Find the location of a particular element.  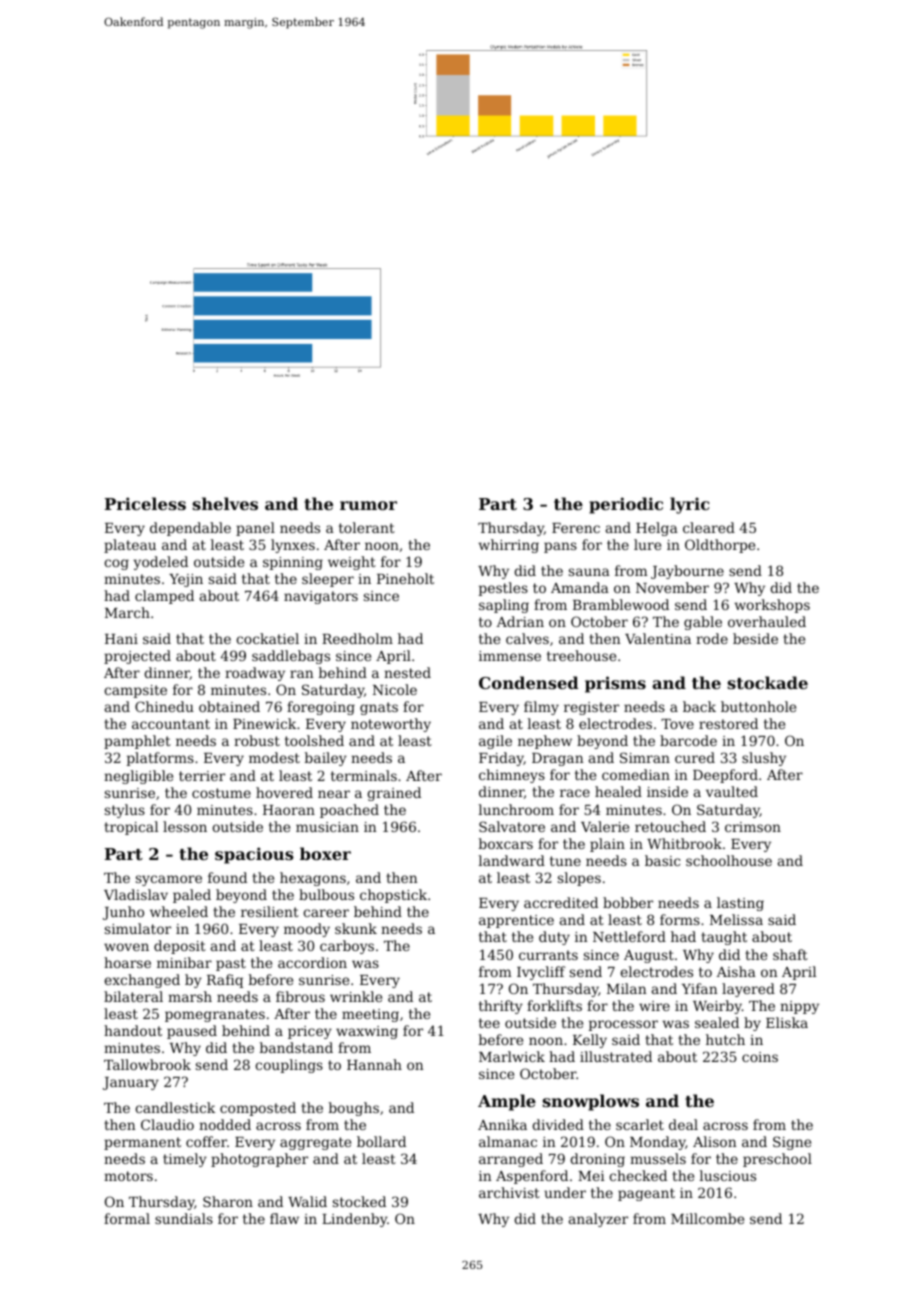

formal is located at coordinates (127, 1218).
